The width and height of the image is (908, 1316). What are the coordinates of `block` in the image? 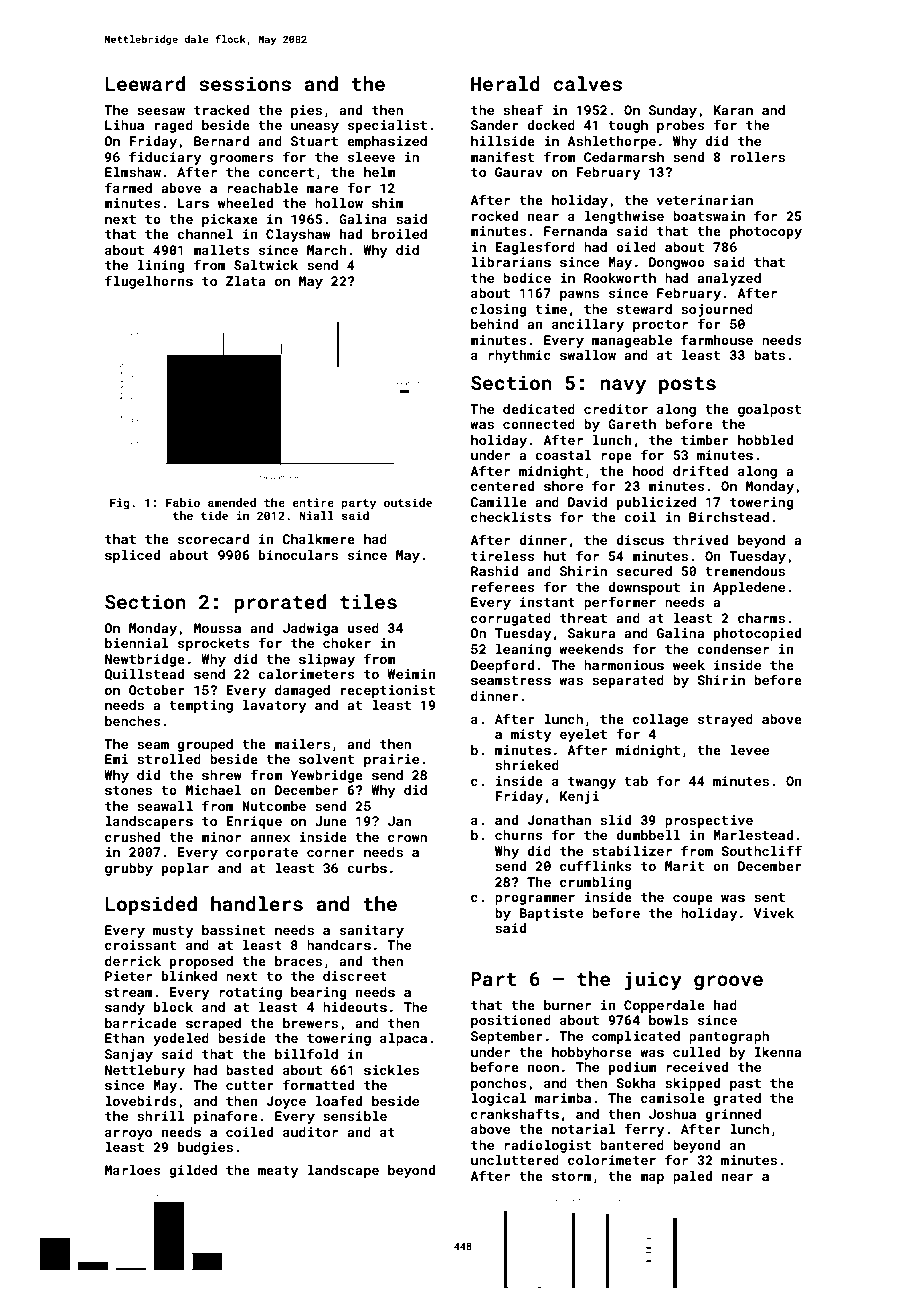 It's located at (173, 1007).
